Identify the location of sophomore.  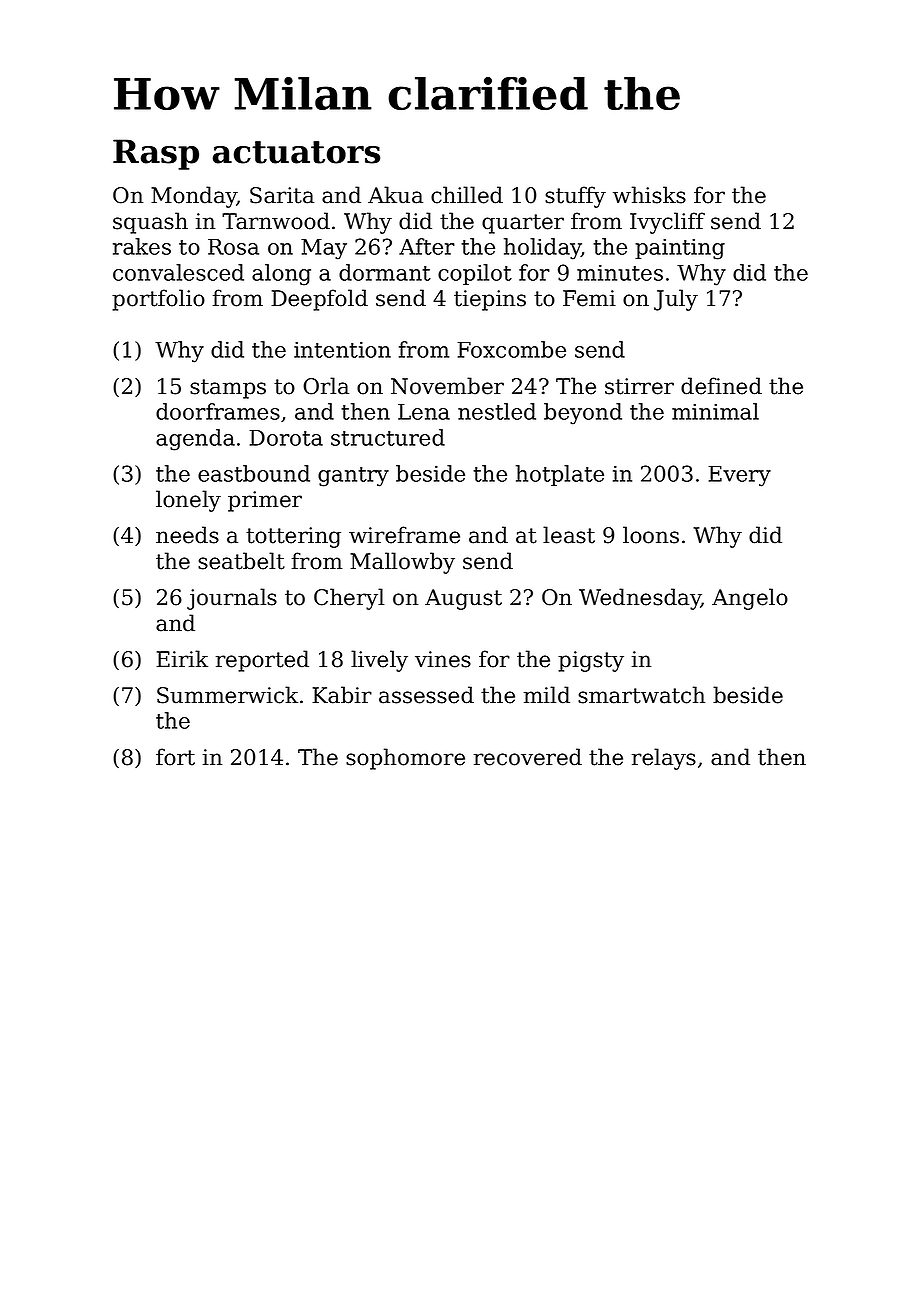
(405, 759).
